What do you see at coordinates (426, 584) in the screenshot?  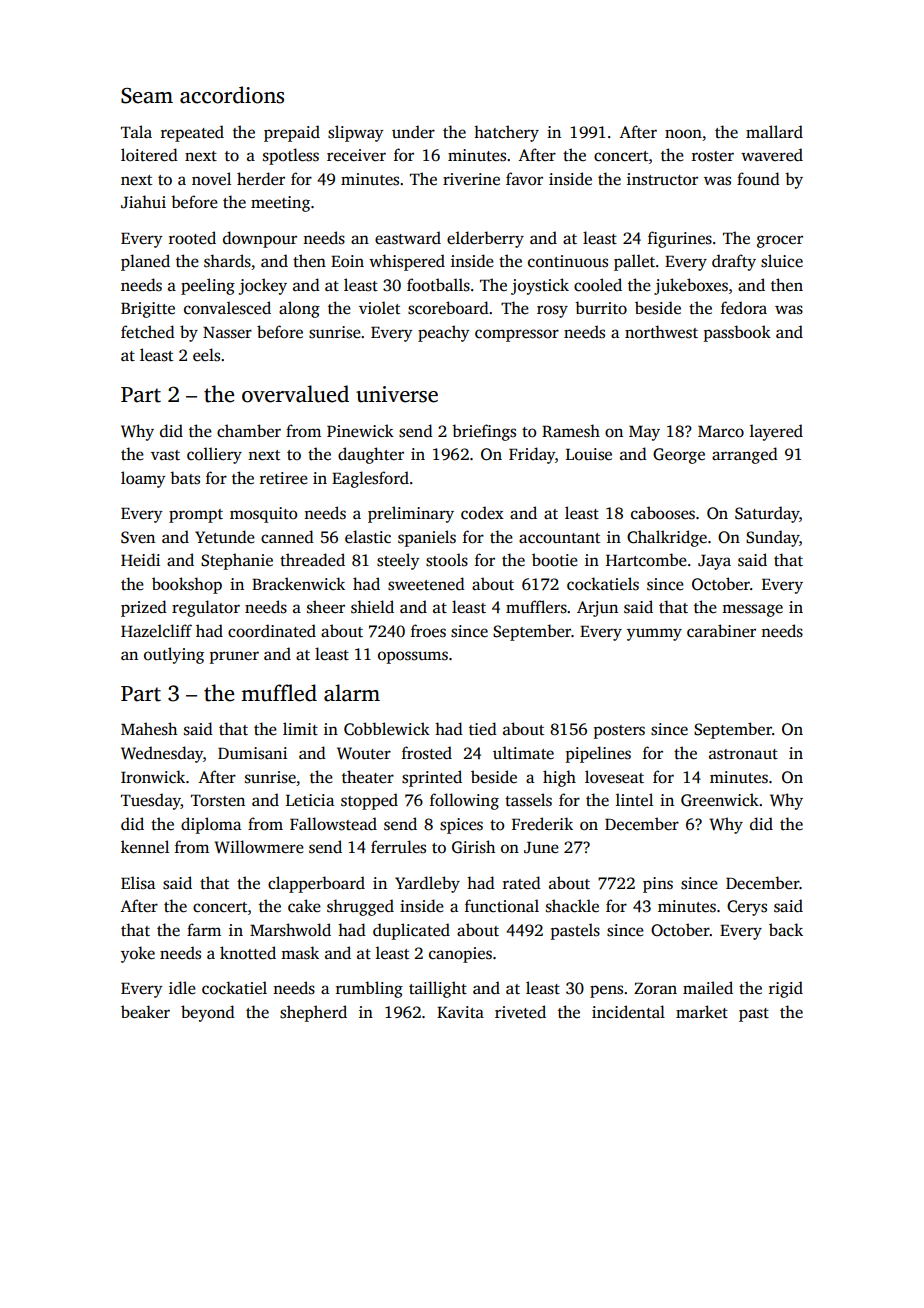 I see `sweetened` at bounding box center [426, 584].
